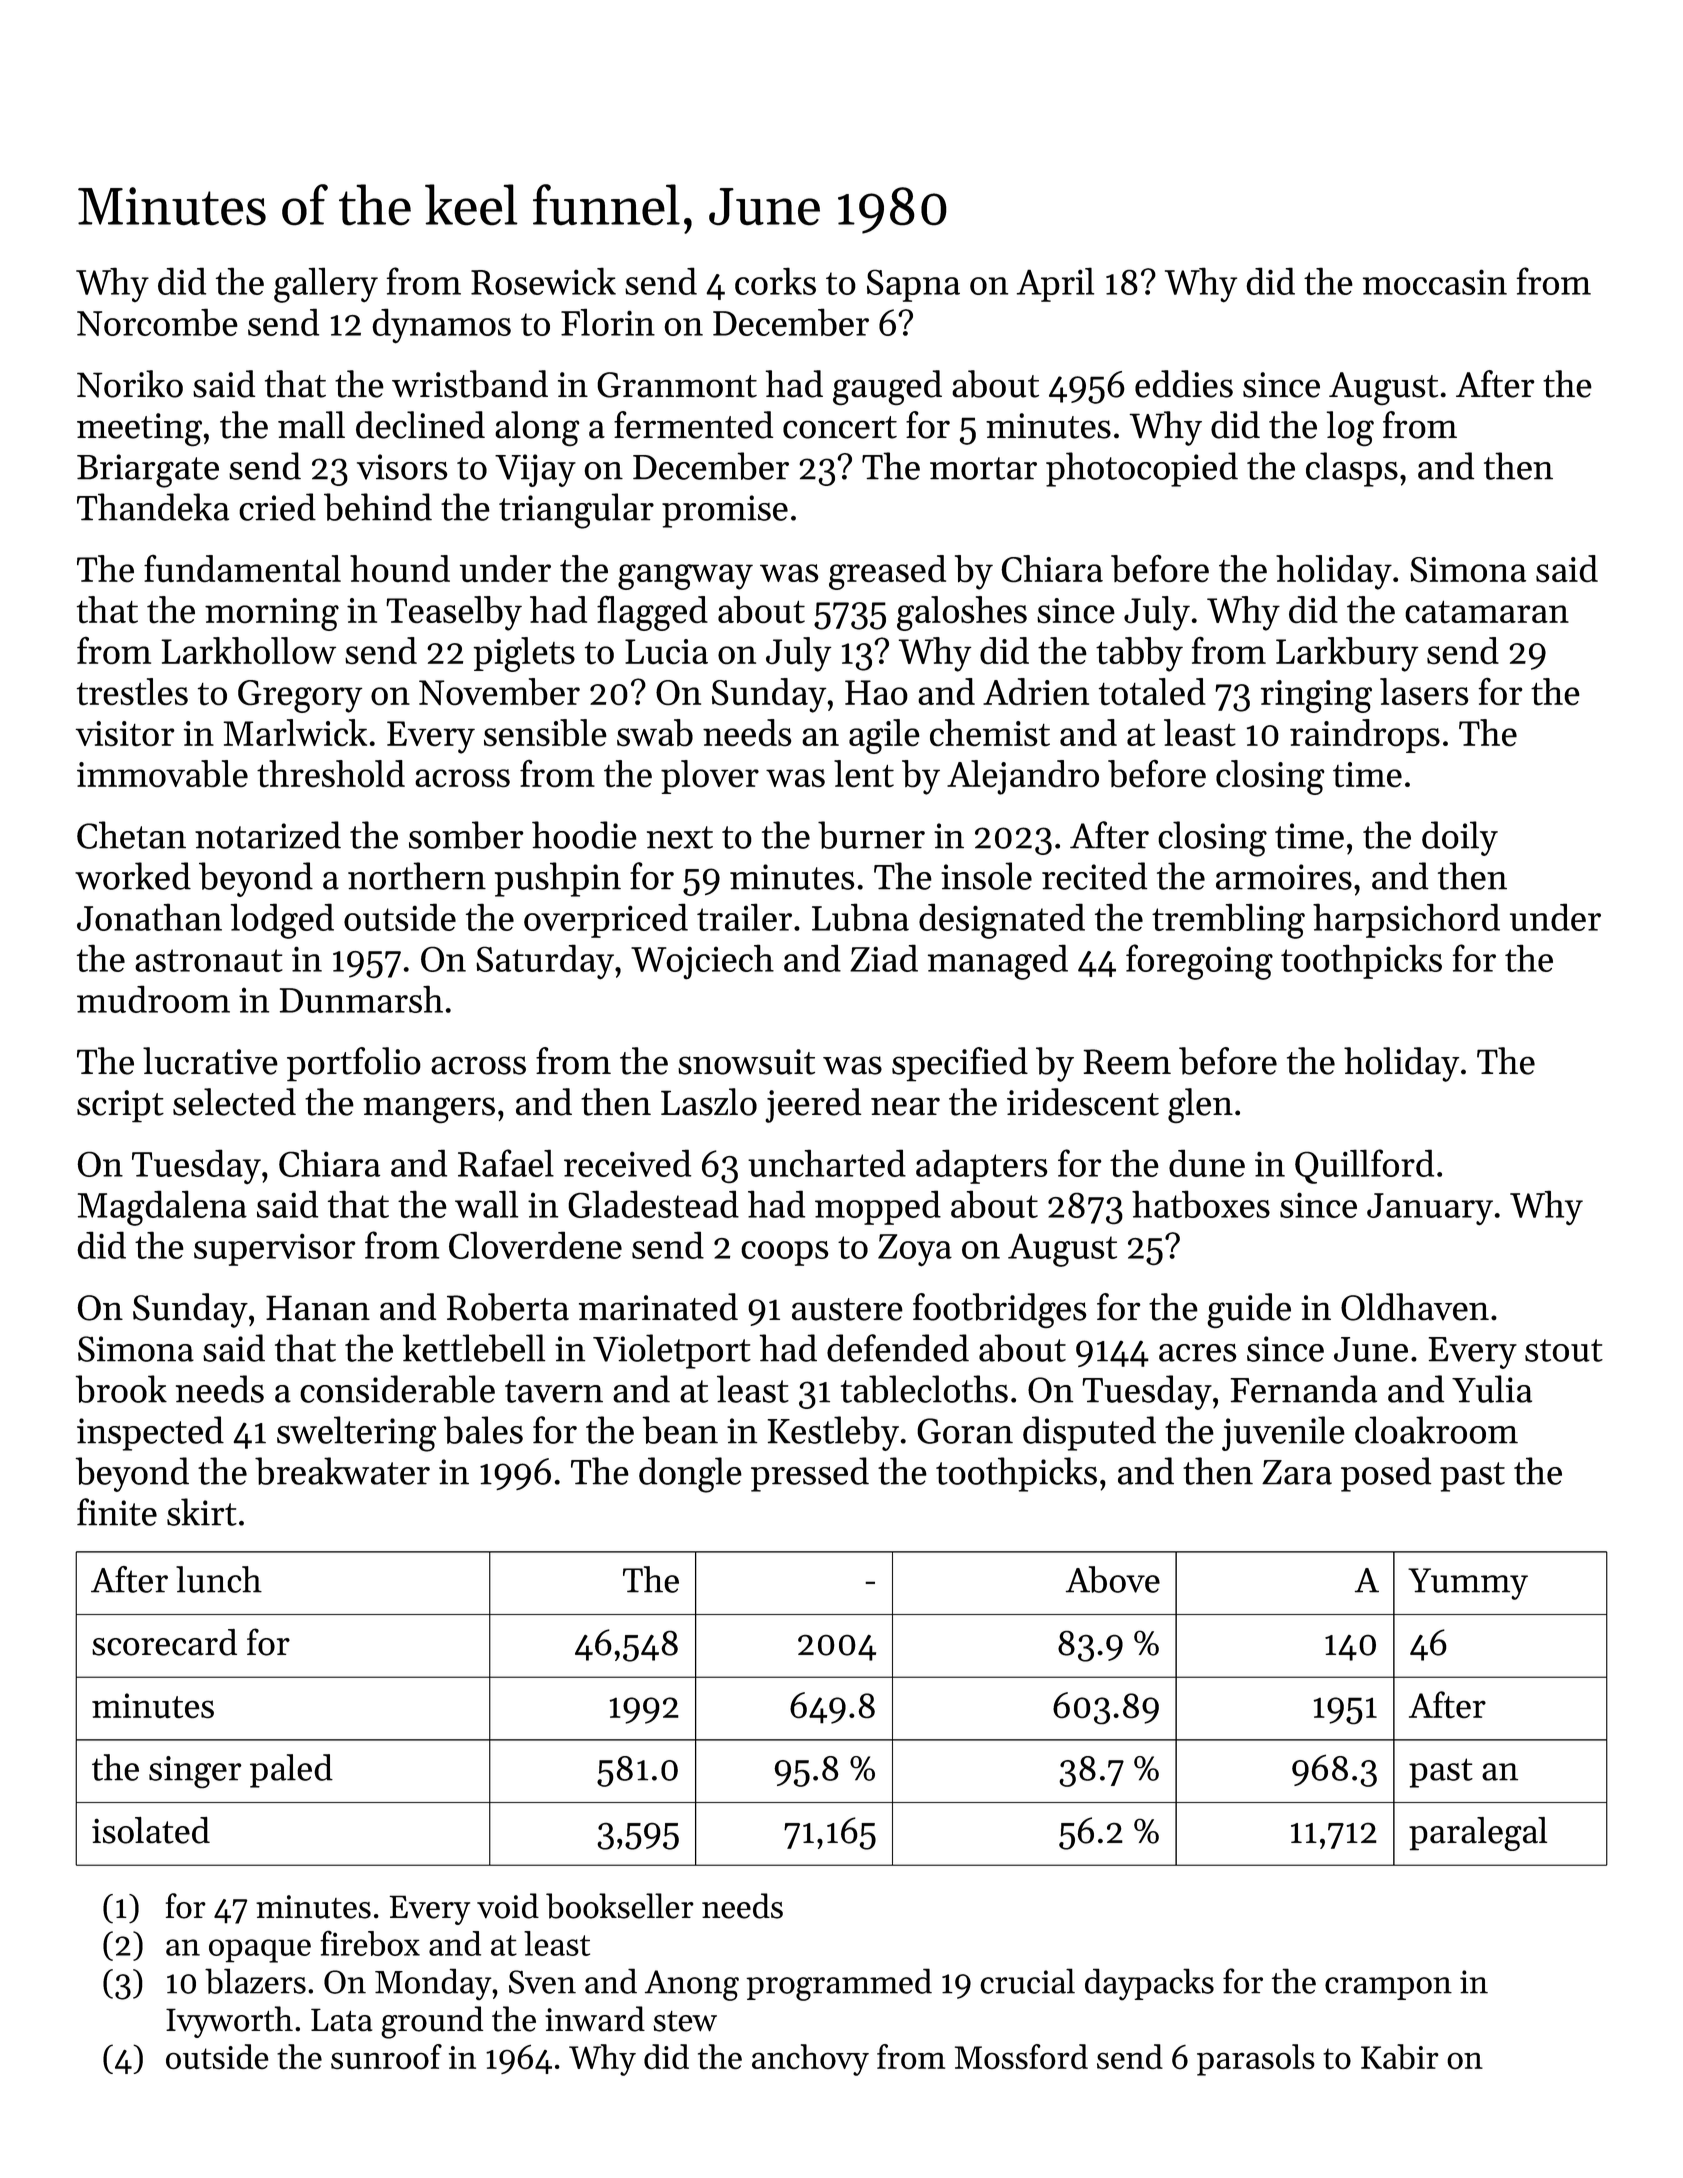 The width and height of the document is (1683, 2178). Describe the element at coordinates (543, 281) in the document. I see `Rosewick` at that location.
